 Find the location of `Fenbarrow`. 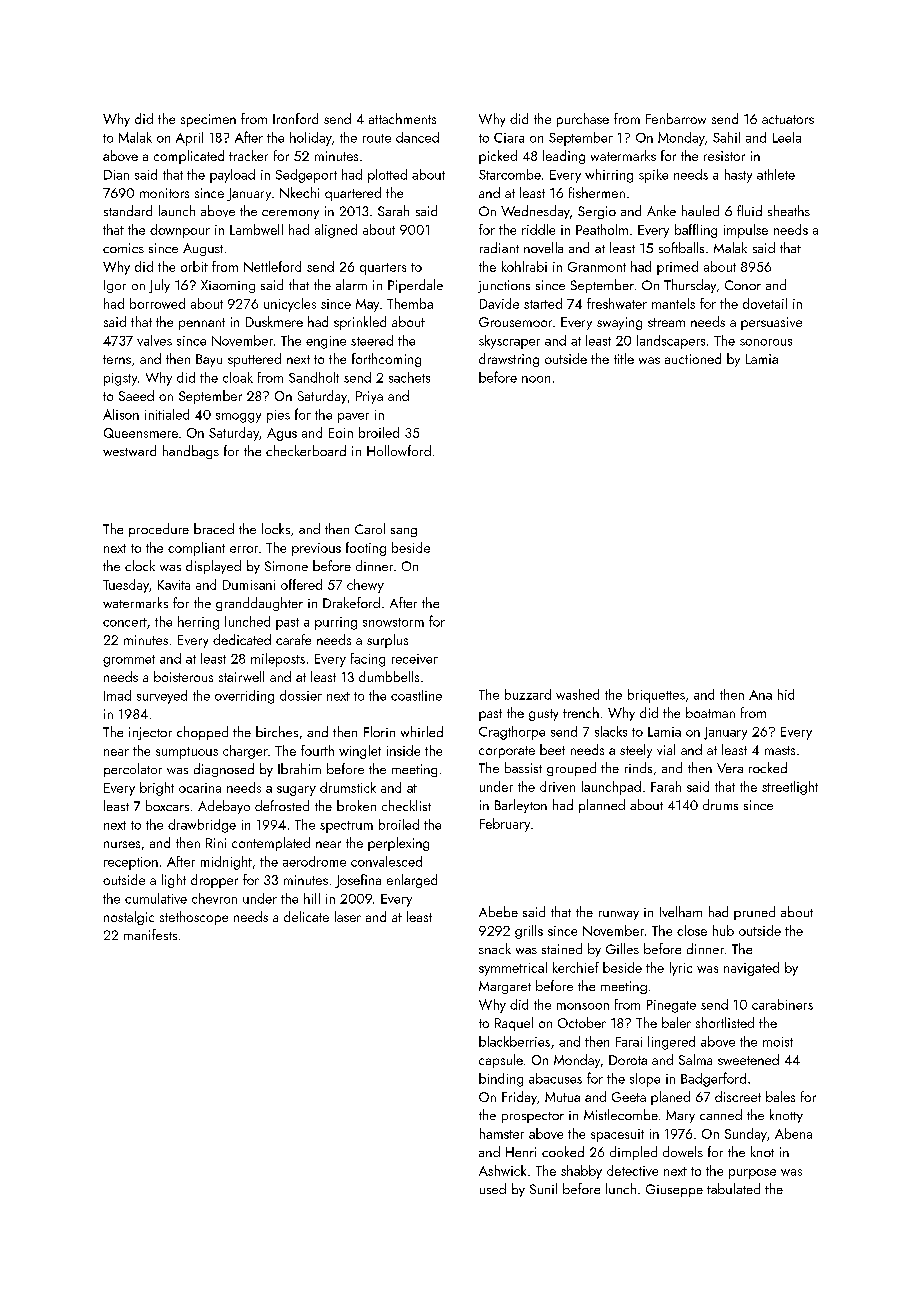

Fenbarrow is located at coordinates (676, 118).
